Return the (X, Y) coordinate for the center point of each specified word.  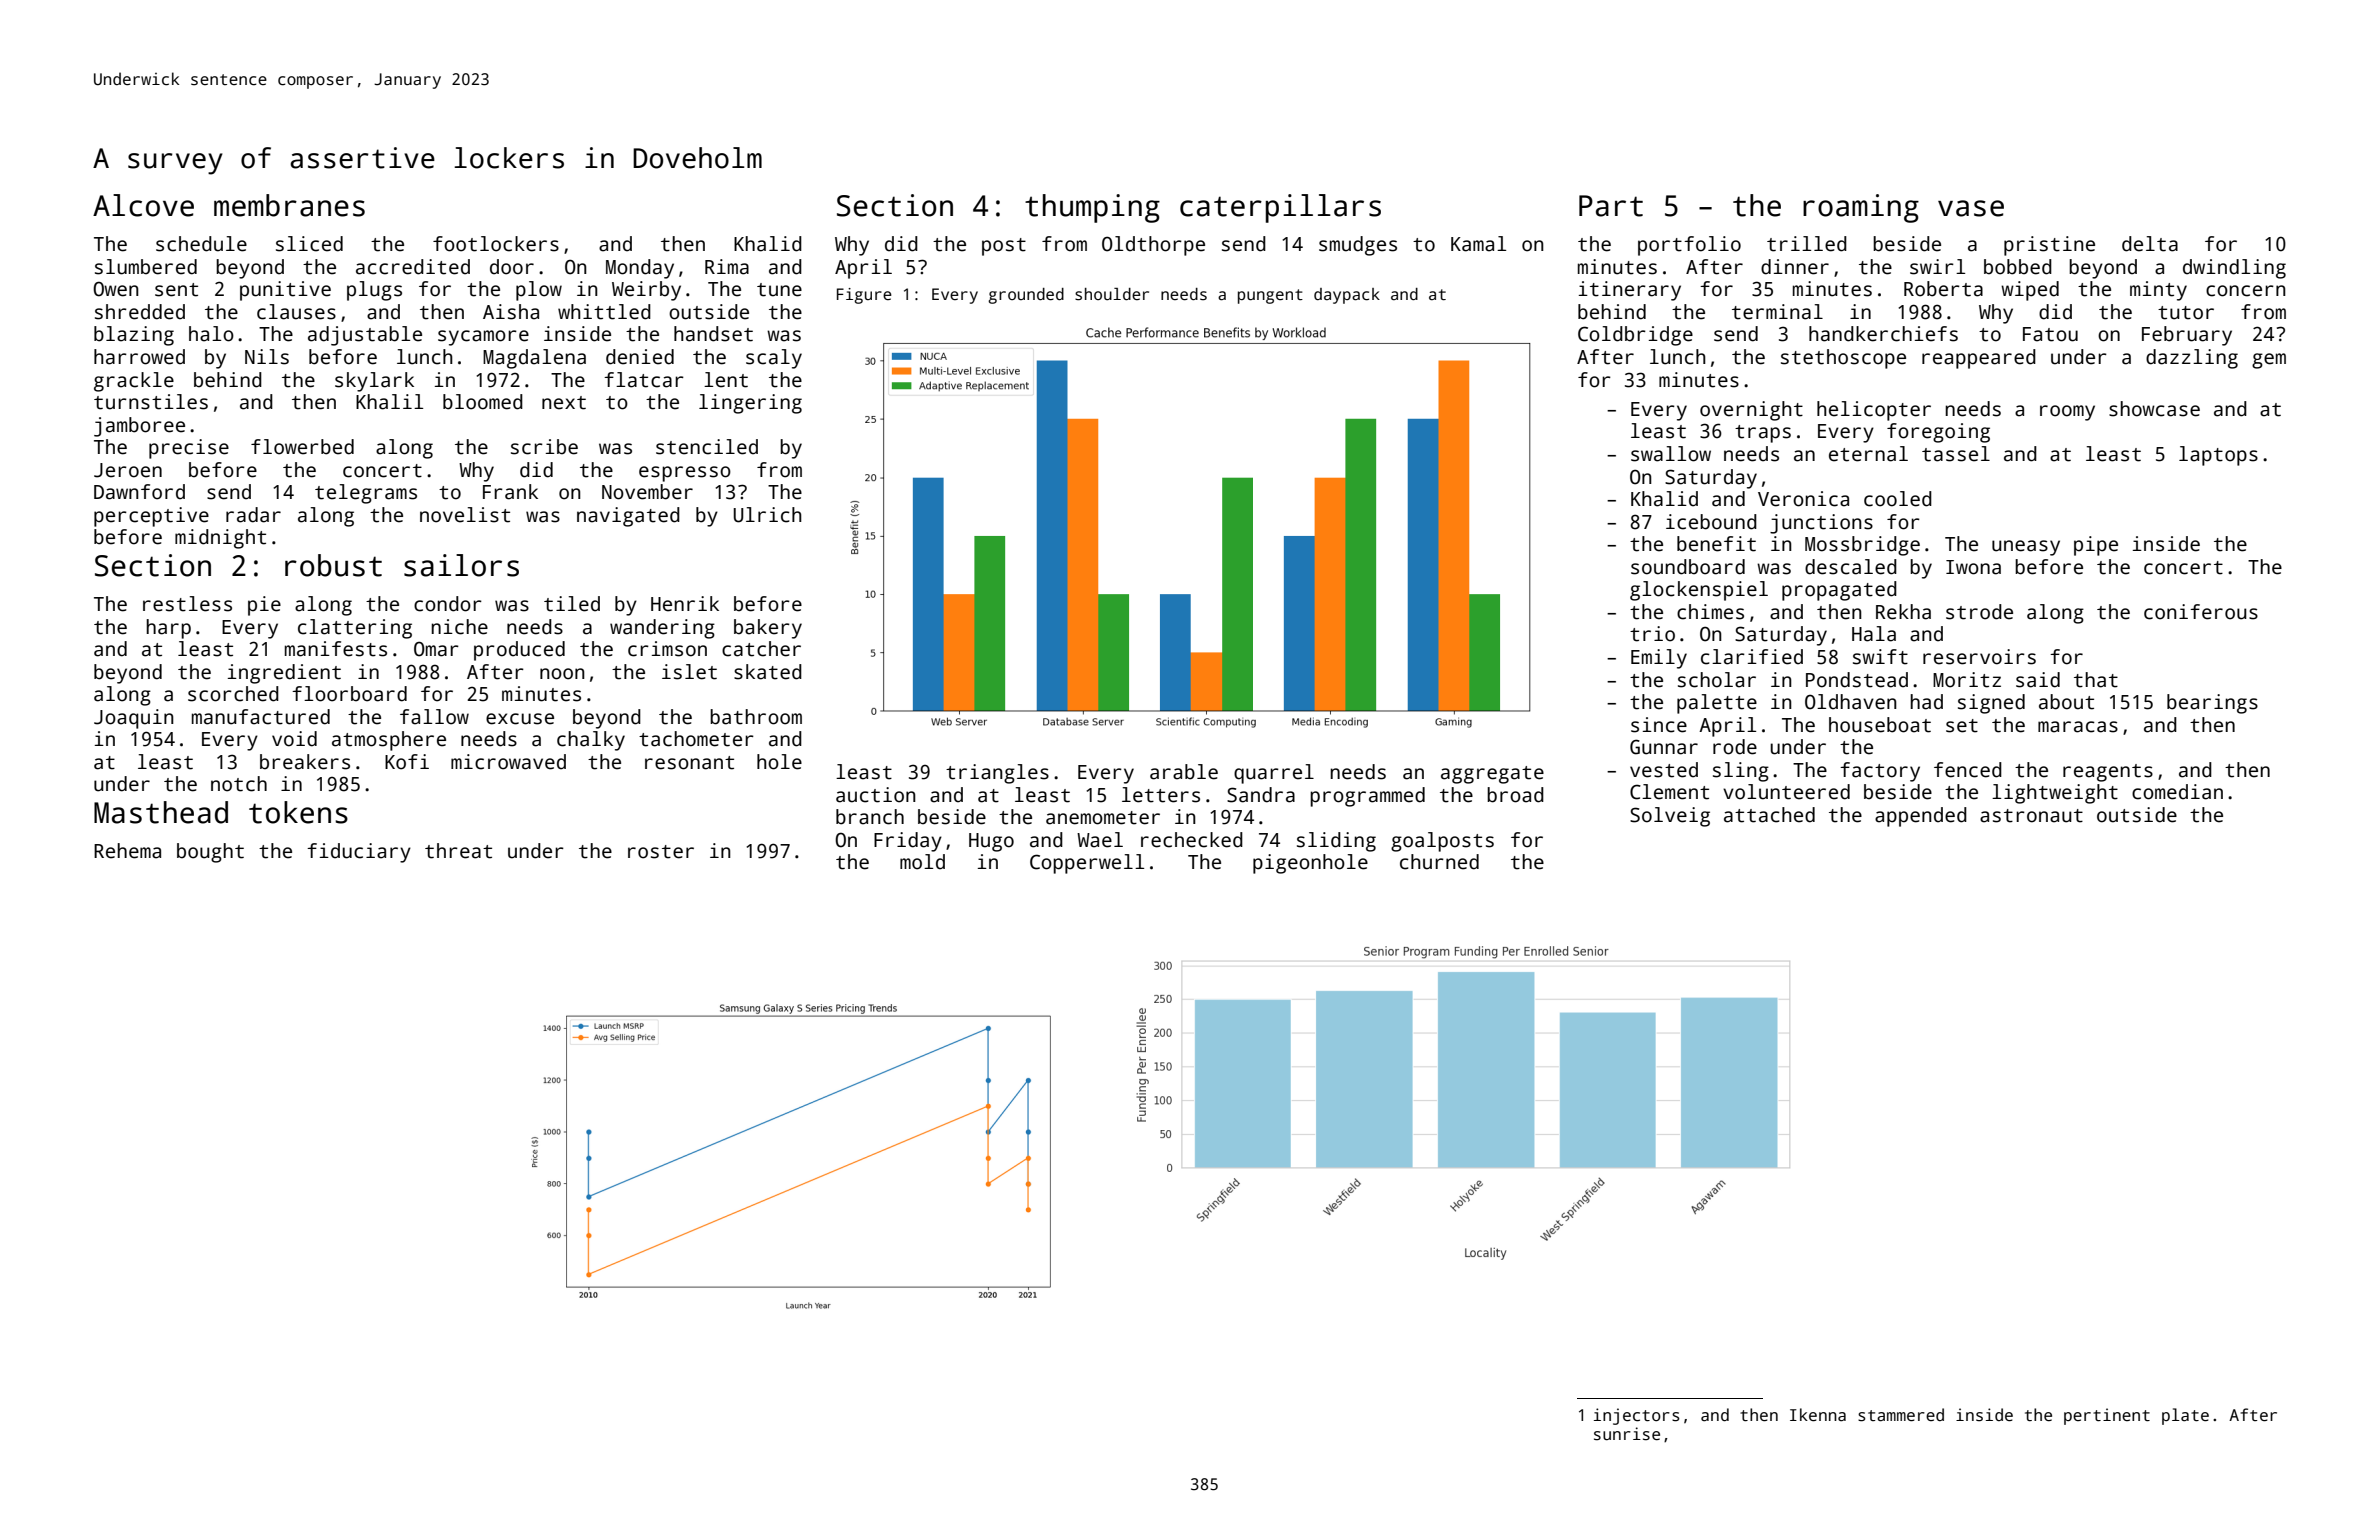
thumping (1092, 208)
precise (189, 449)
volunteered (1786, 792)
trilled (1807, 244)
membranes (289, 205)
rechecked (1192, 840)
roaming (1861, 208)
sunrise (1627, 1434)
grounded (1026, 296)
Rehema (127, 851)
